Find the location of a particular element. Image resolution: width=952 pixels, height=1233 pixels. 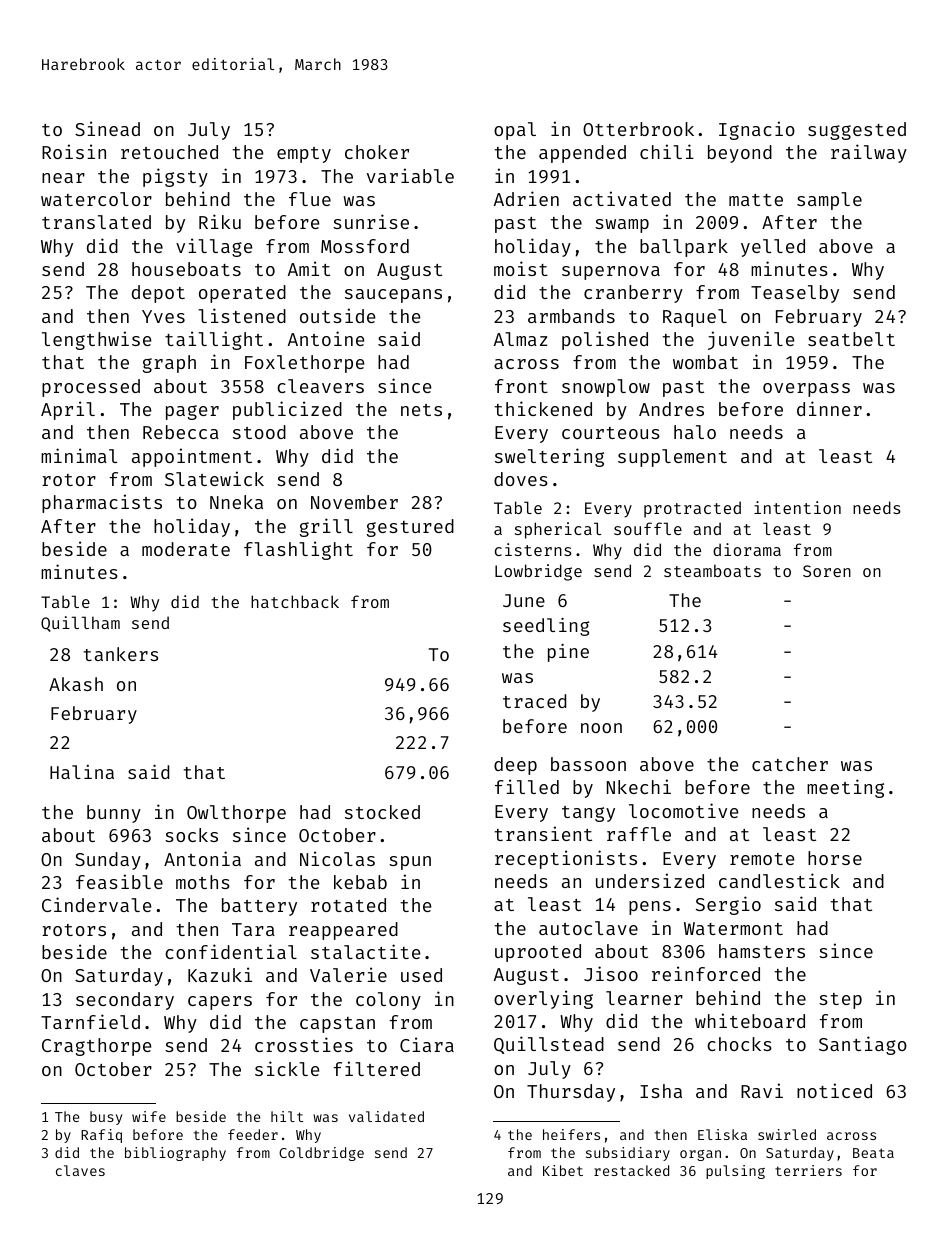

retouched is located at coordinates (169, 152).
